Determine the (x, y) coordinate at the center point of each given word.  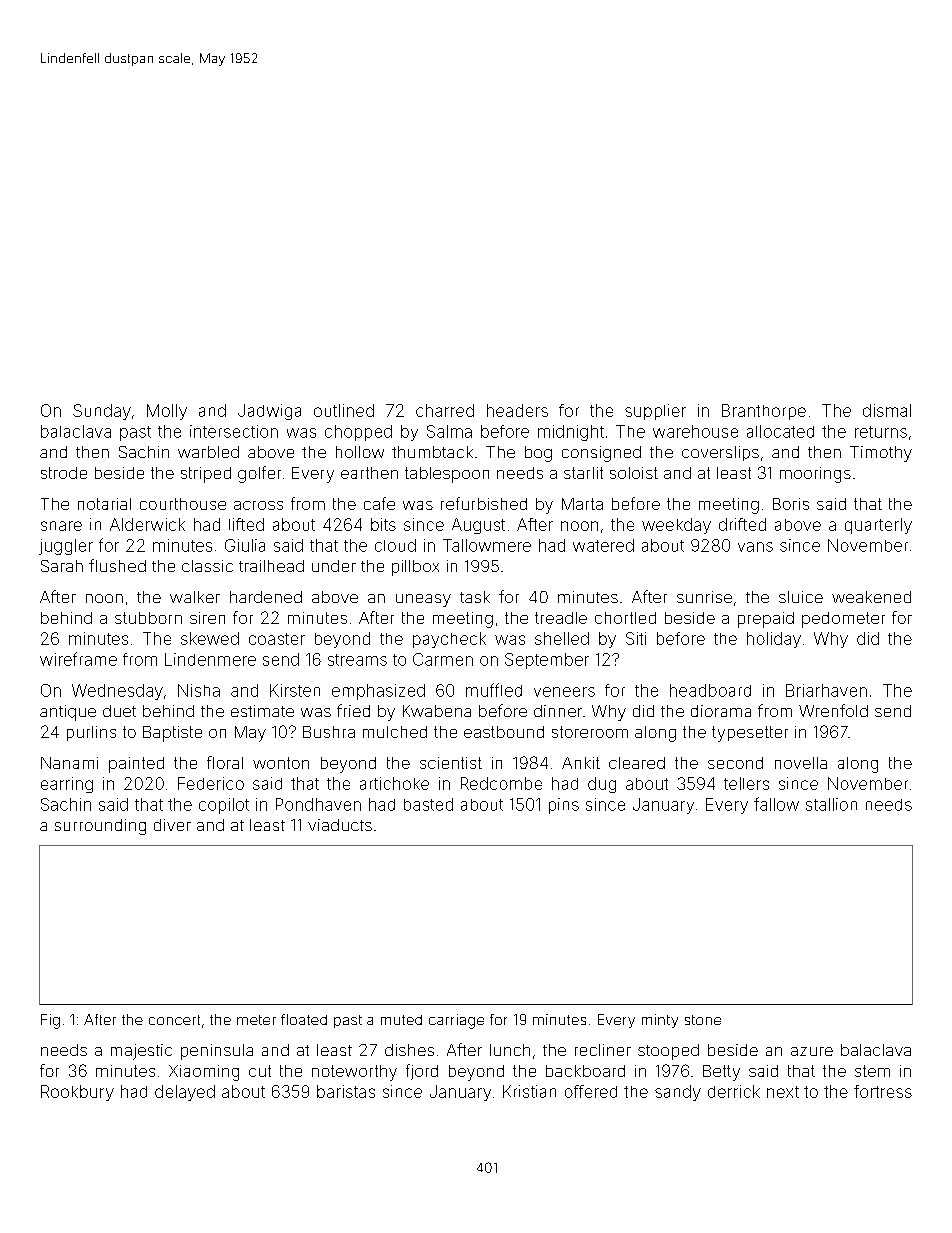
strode (64, 473)
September (547, 661)
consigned (601, 454)
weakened (871, 597)
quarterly (878, 526)
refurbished (484, 503)
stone (703, 1020)
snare (61, 526)
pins (564, 806)
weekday (676, 526)
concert (174, 1020)
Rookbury (77, 1093)
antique (68, 713)
